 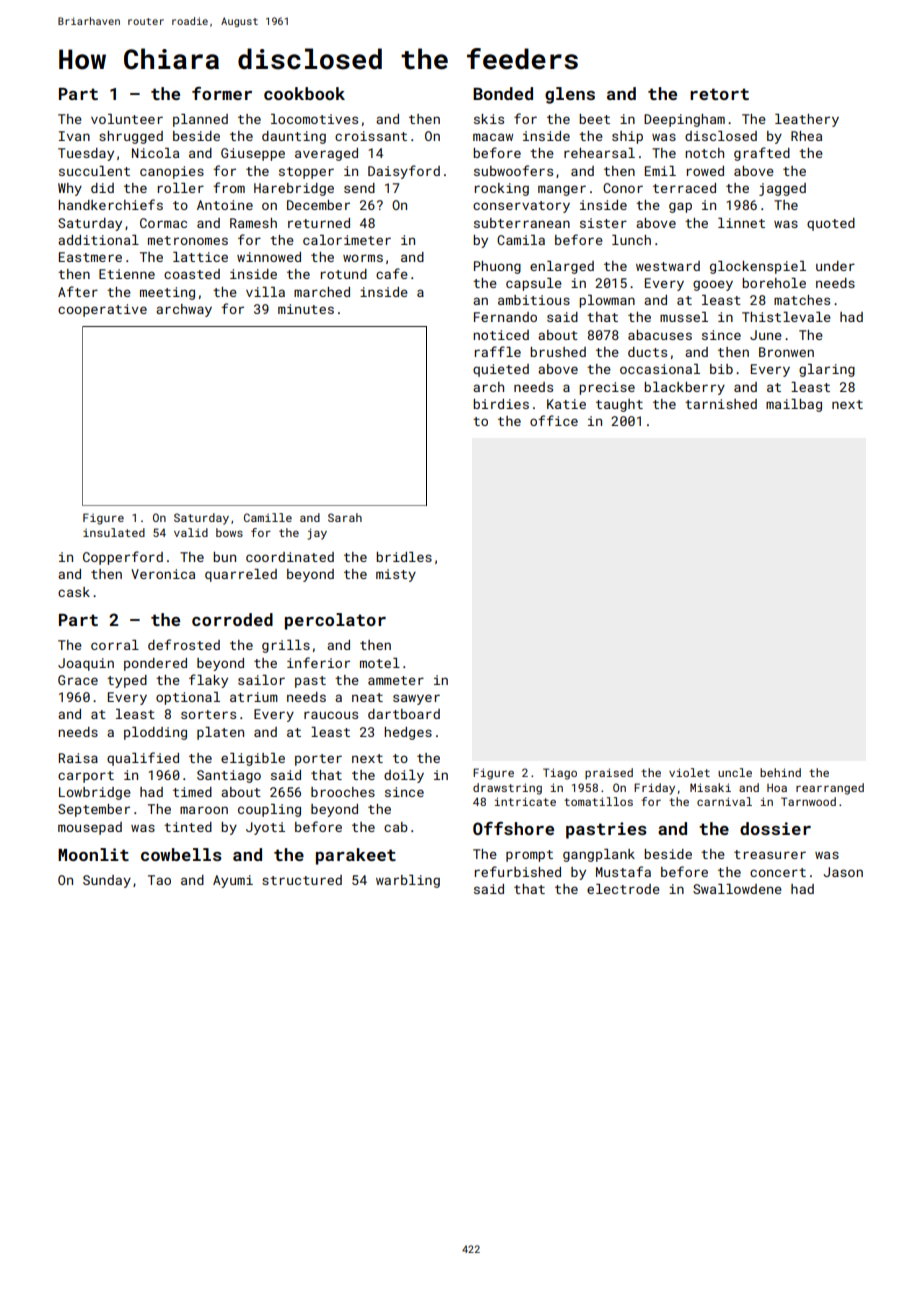 What do you see at coordinates (554, 420) in the page?
I see `office` at bounding box center [554, 420].
